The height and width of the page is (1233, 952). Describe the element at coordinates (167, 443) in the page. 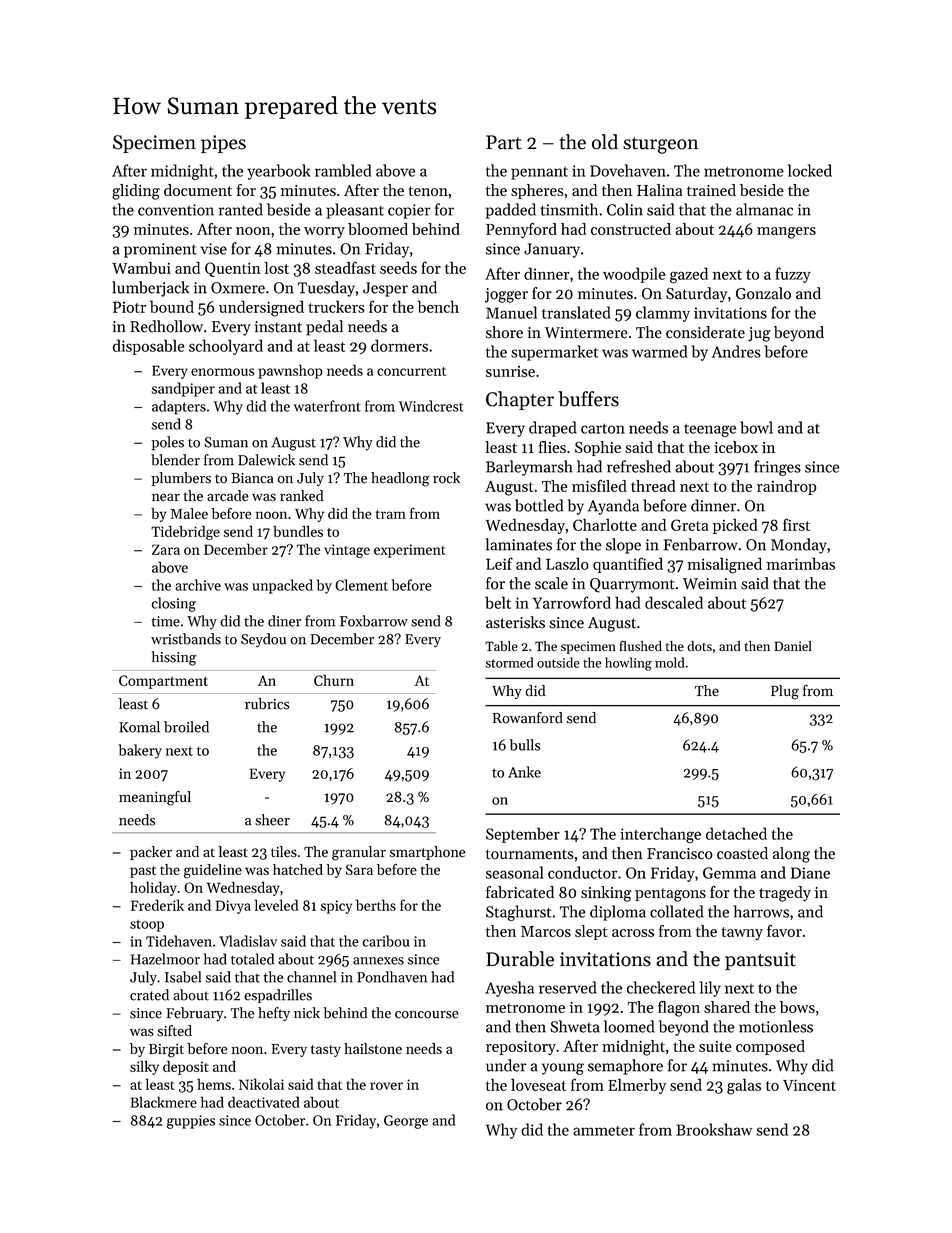

I see `poles` at that location.
